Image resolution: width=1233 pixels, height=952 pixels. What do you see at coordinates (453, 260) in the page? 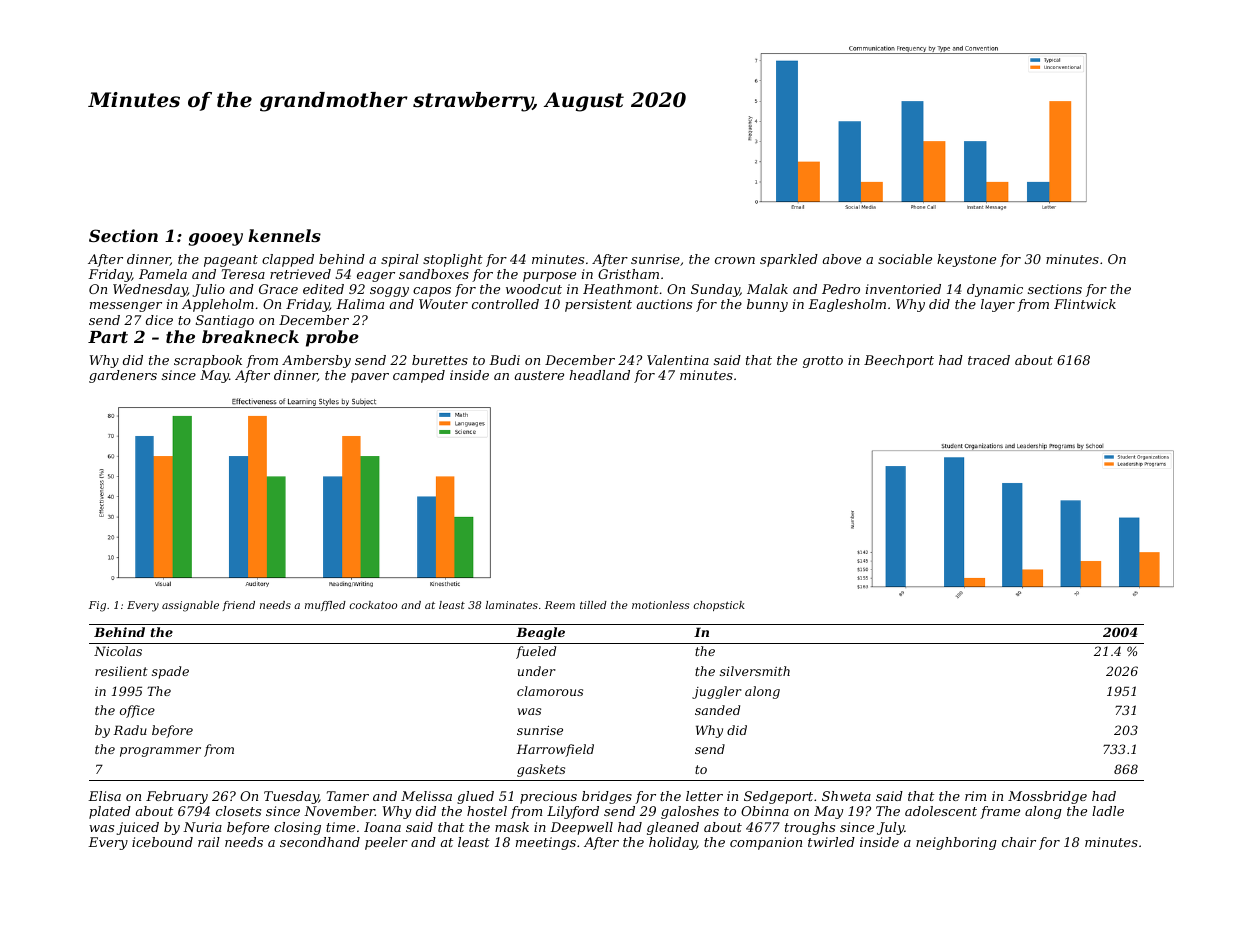
I see `stoplight` at bounding box center [453, 260].
